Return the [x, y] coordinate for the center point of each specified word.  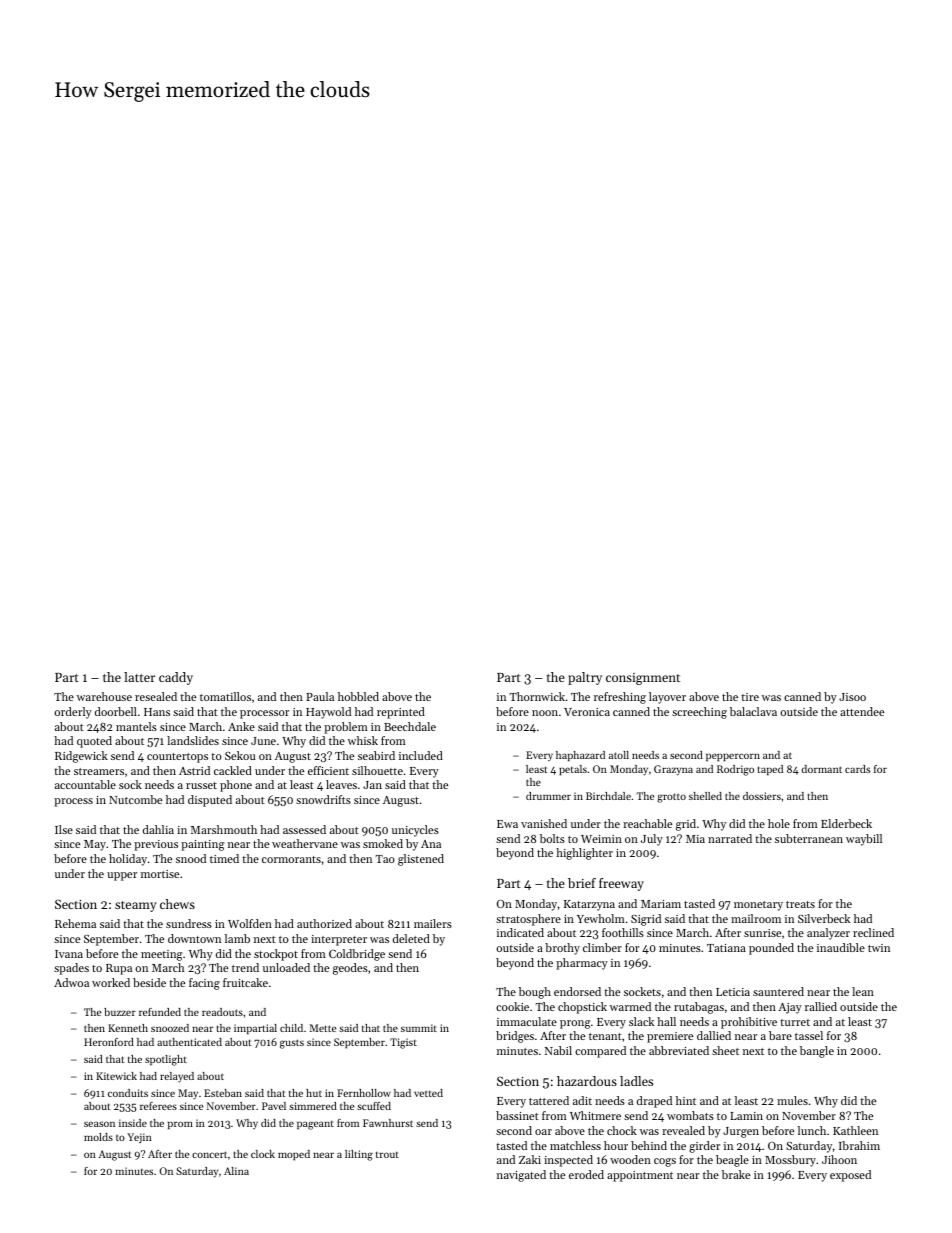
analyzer [828, 934]
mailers [433, 923]
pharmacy [582, 964]
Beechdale [410, 726]
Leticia [733, 992]
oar [543, 1132]
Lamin [746, 1116]
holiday [128, 860]
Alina [236, 1171]
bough [535, 993]
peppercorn [733, 757]
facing [204, 984]
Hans [157, 712]
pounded [771, 949]
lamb [237, 938]
